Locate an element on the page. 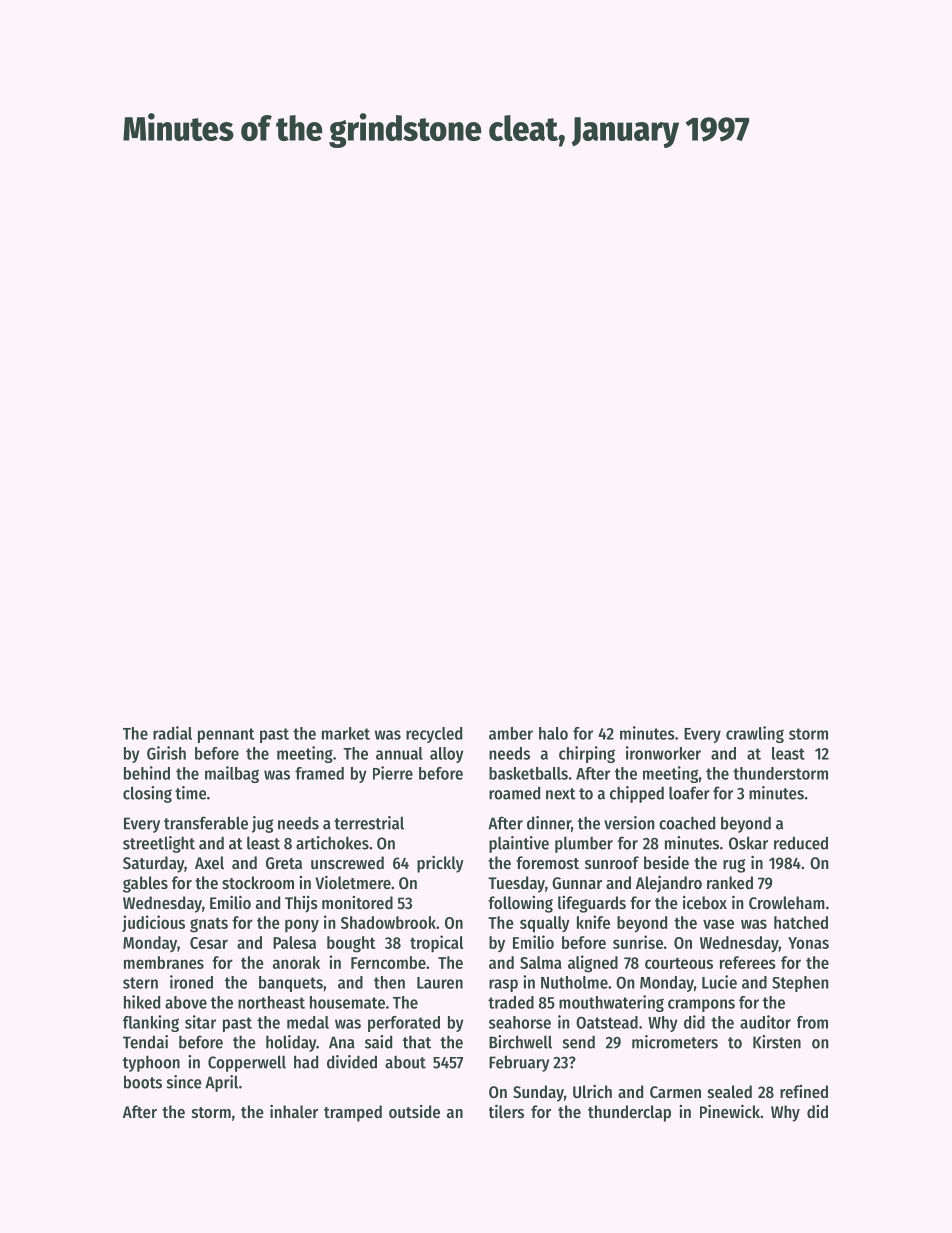 This document has width=952, height=1233. banquets is located at coordinates (291, 984).
